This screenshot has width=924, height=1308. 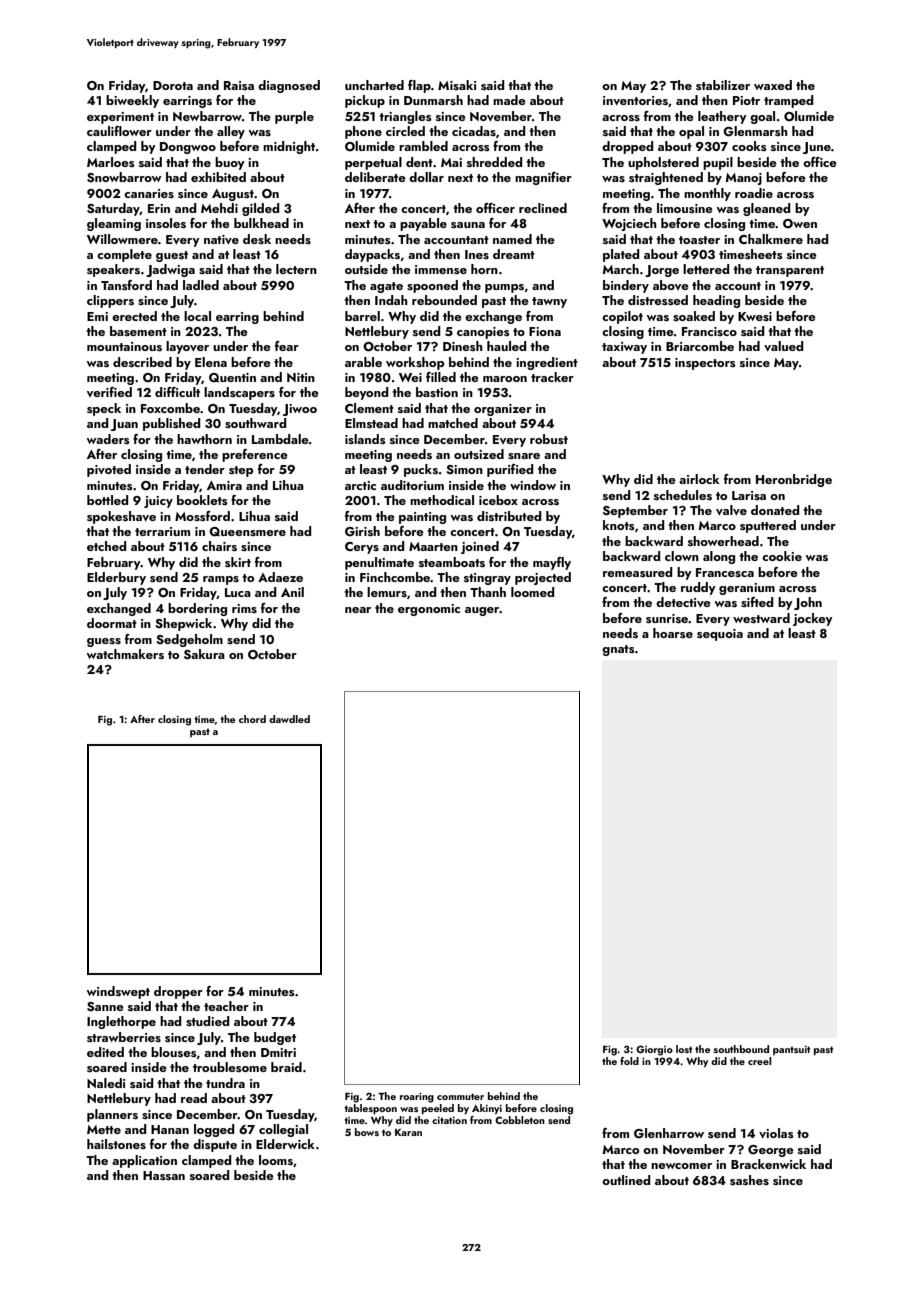 I want to click on budget, so click(x=275, y=1038).
